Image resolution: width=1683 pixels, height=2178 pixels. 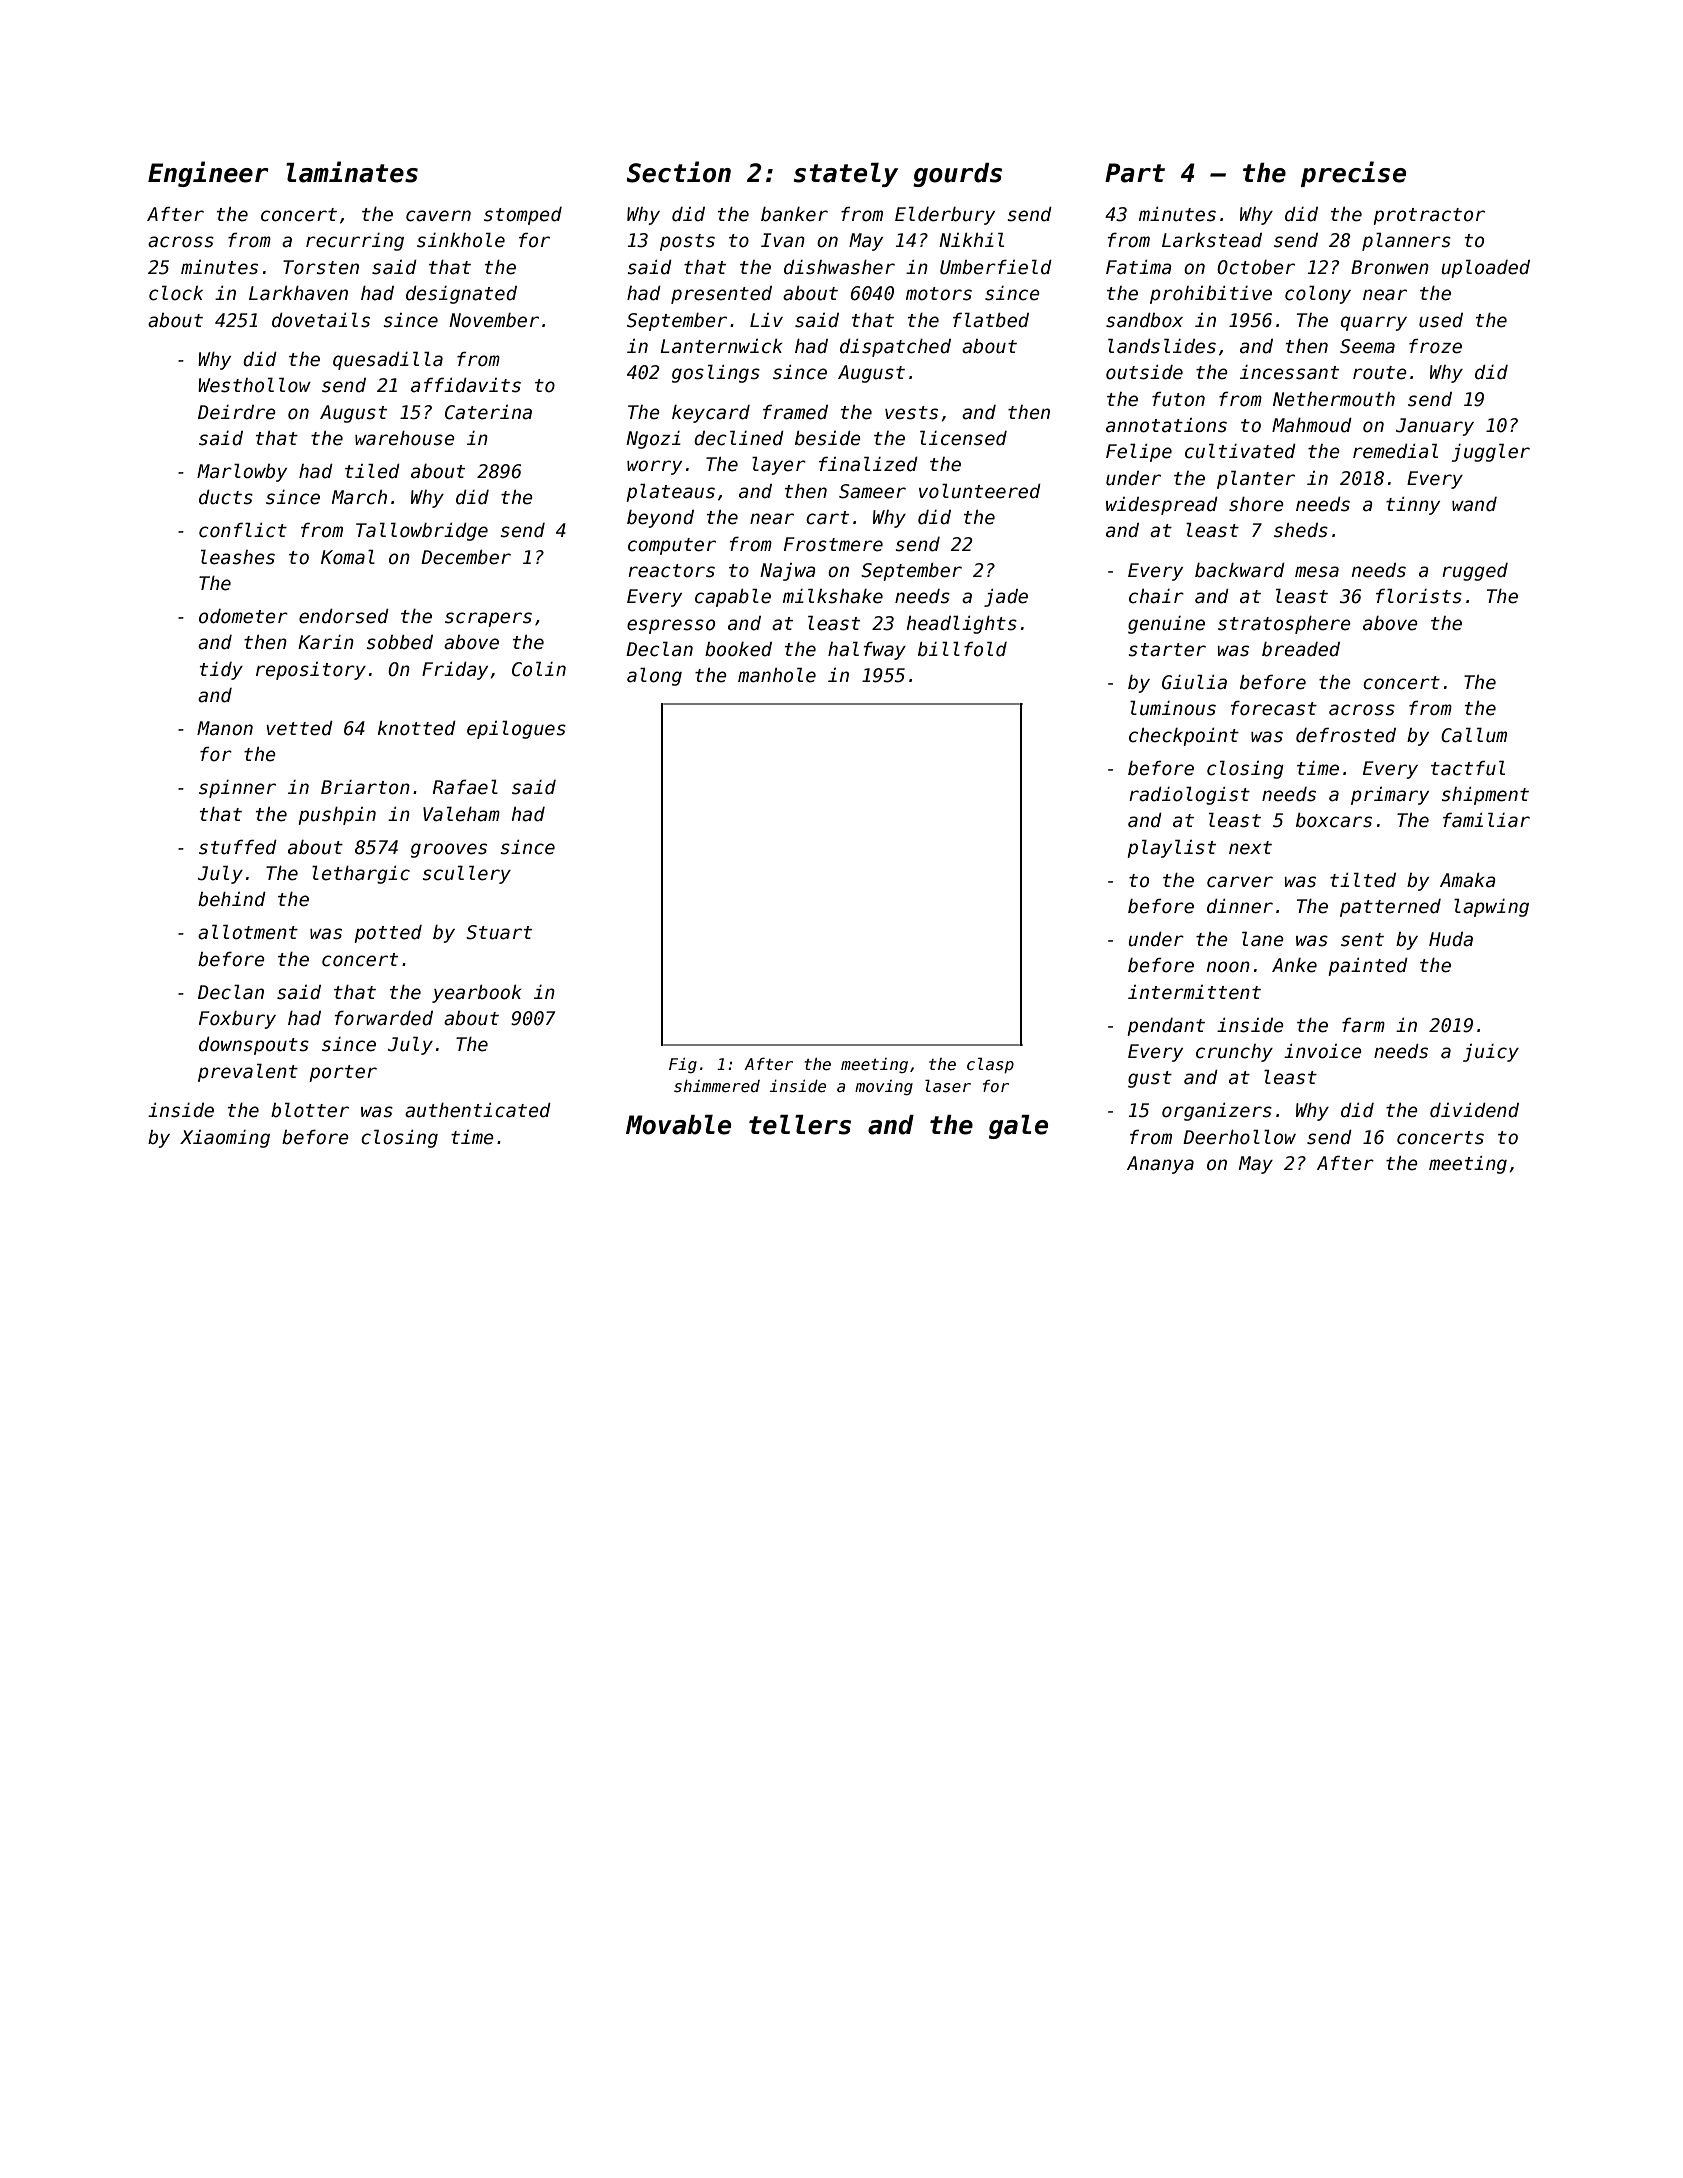 I want to click on juggler, so click(x=1491, y=452).
